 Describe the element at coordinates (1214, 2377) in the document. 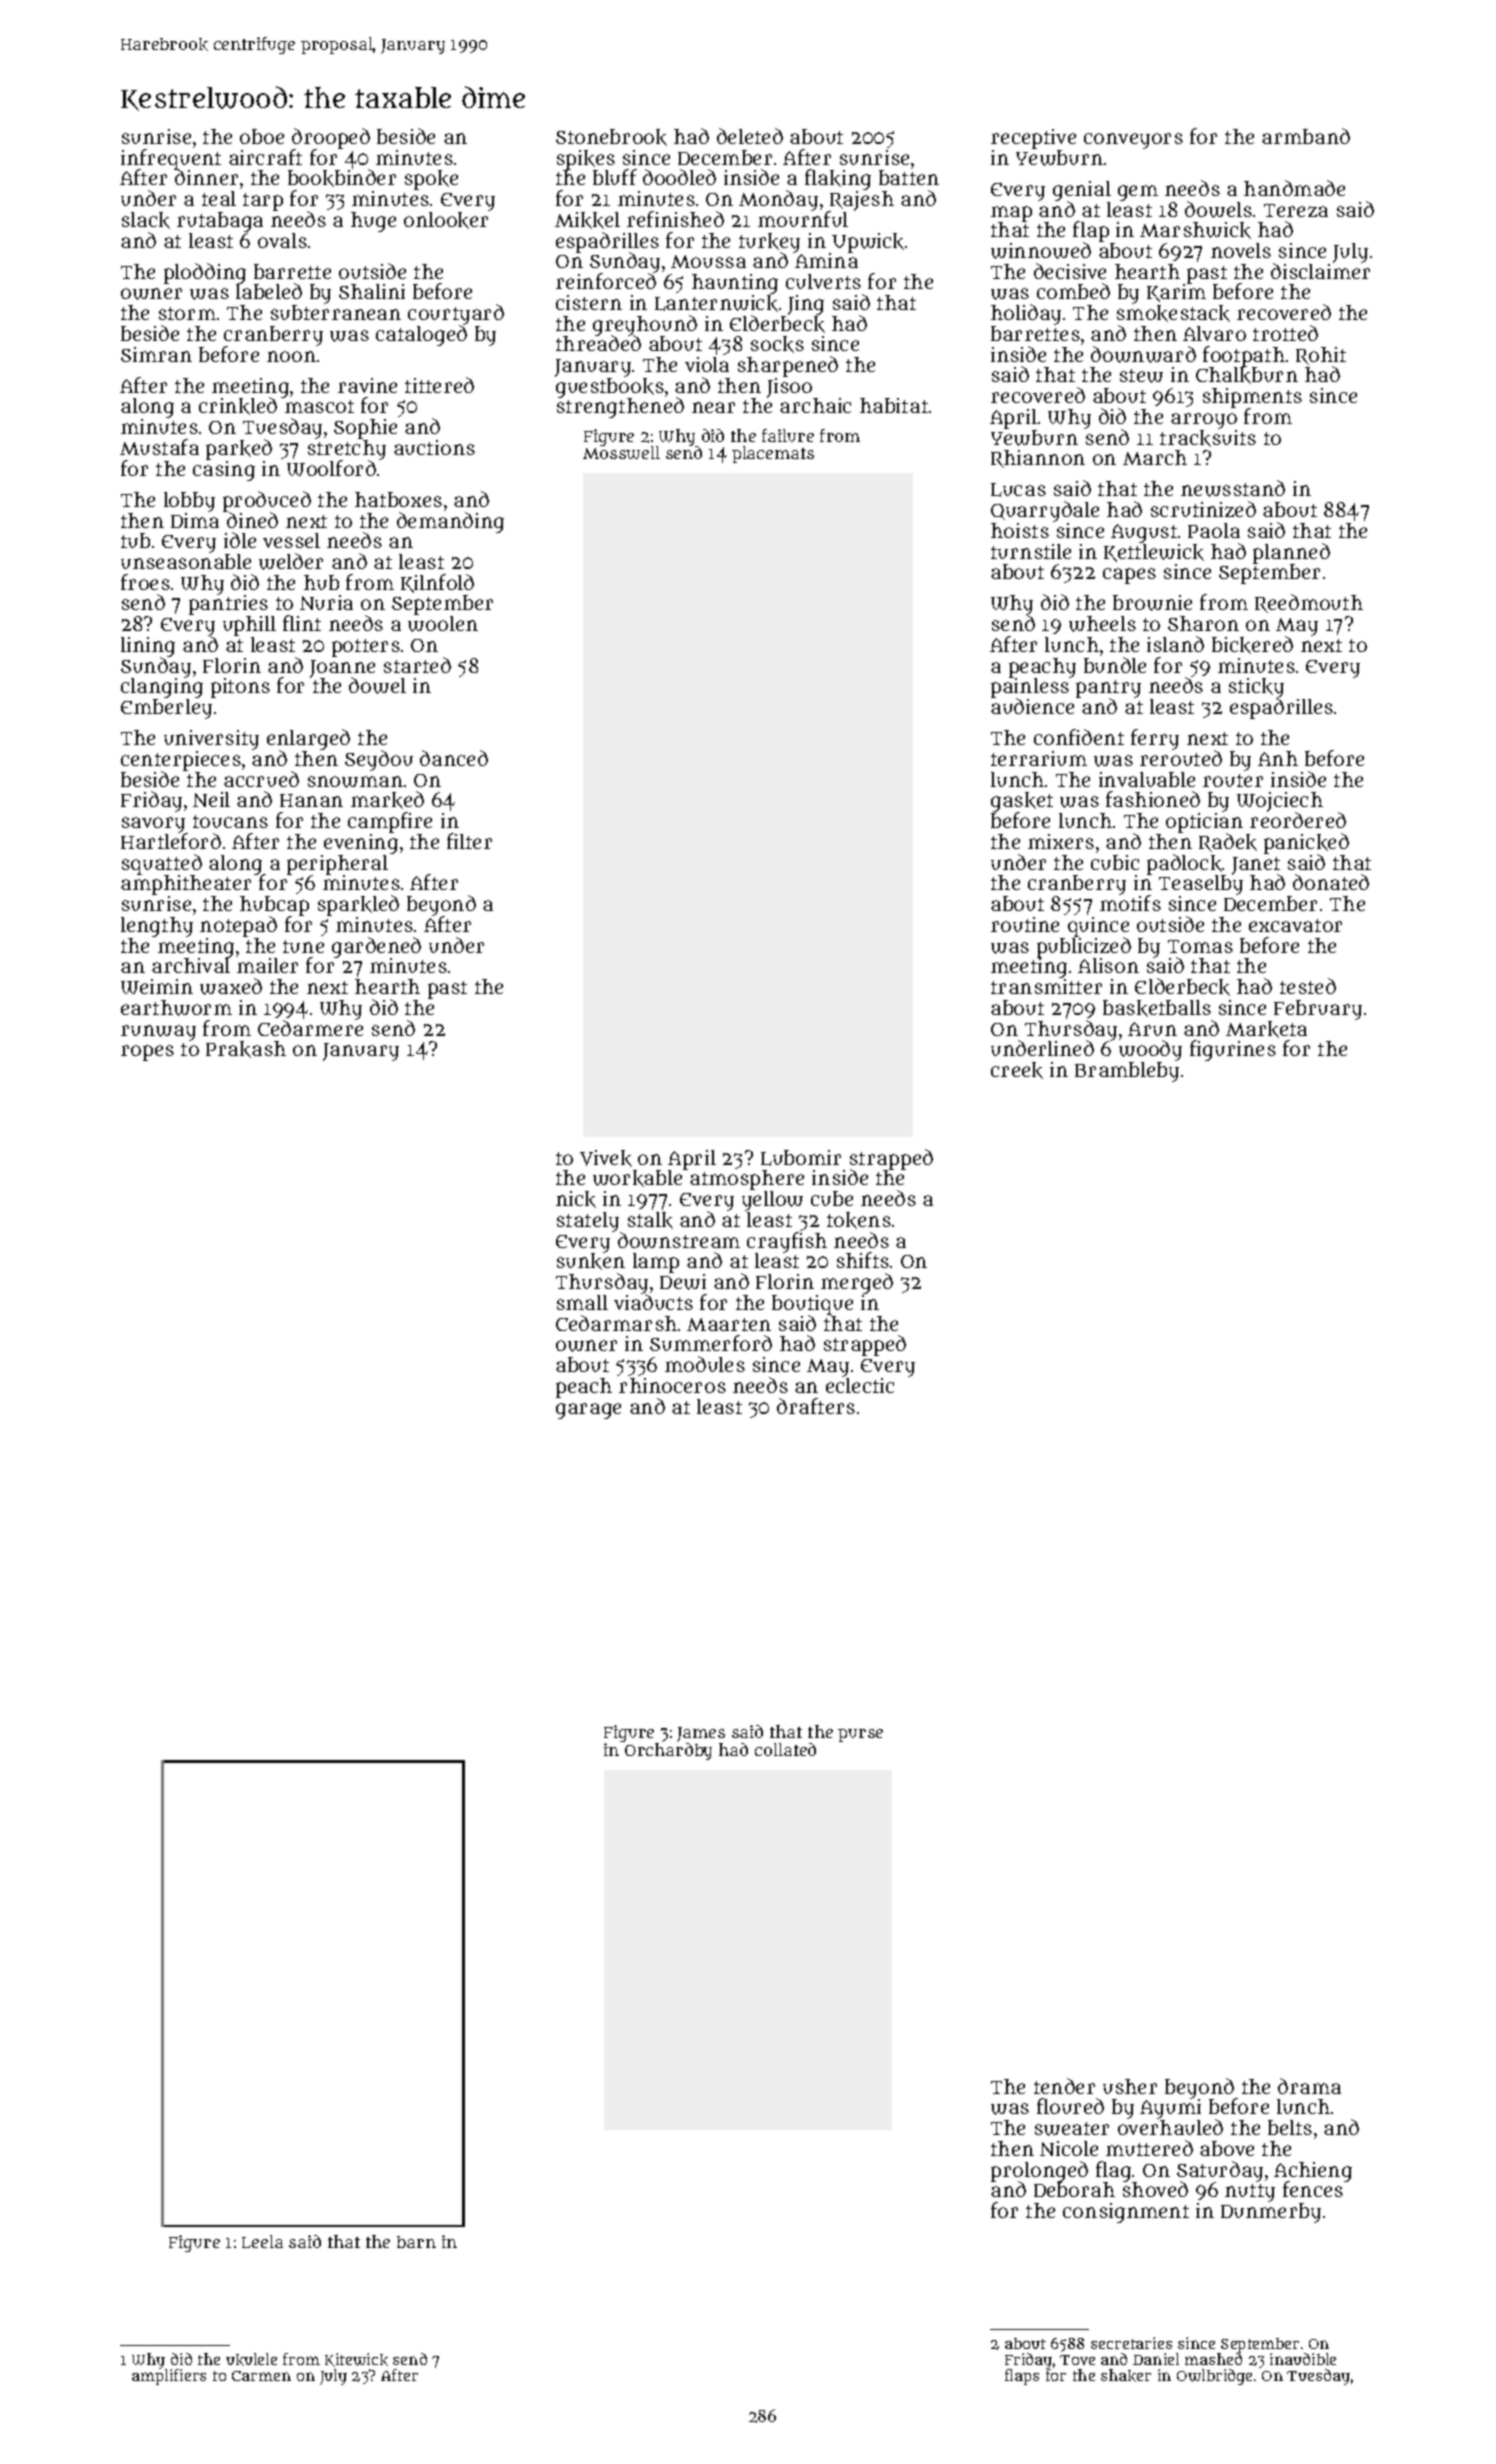

I see `Owlbridge` at that location.
